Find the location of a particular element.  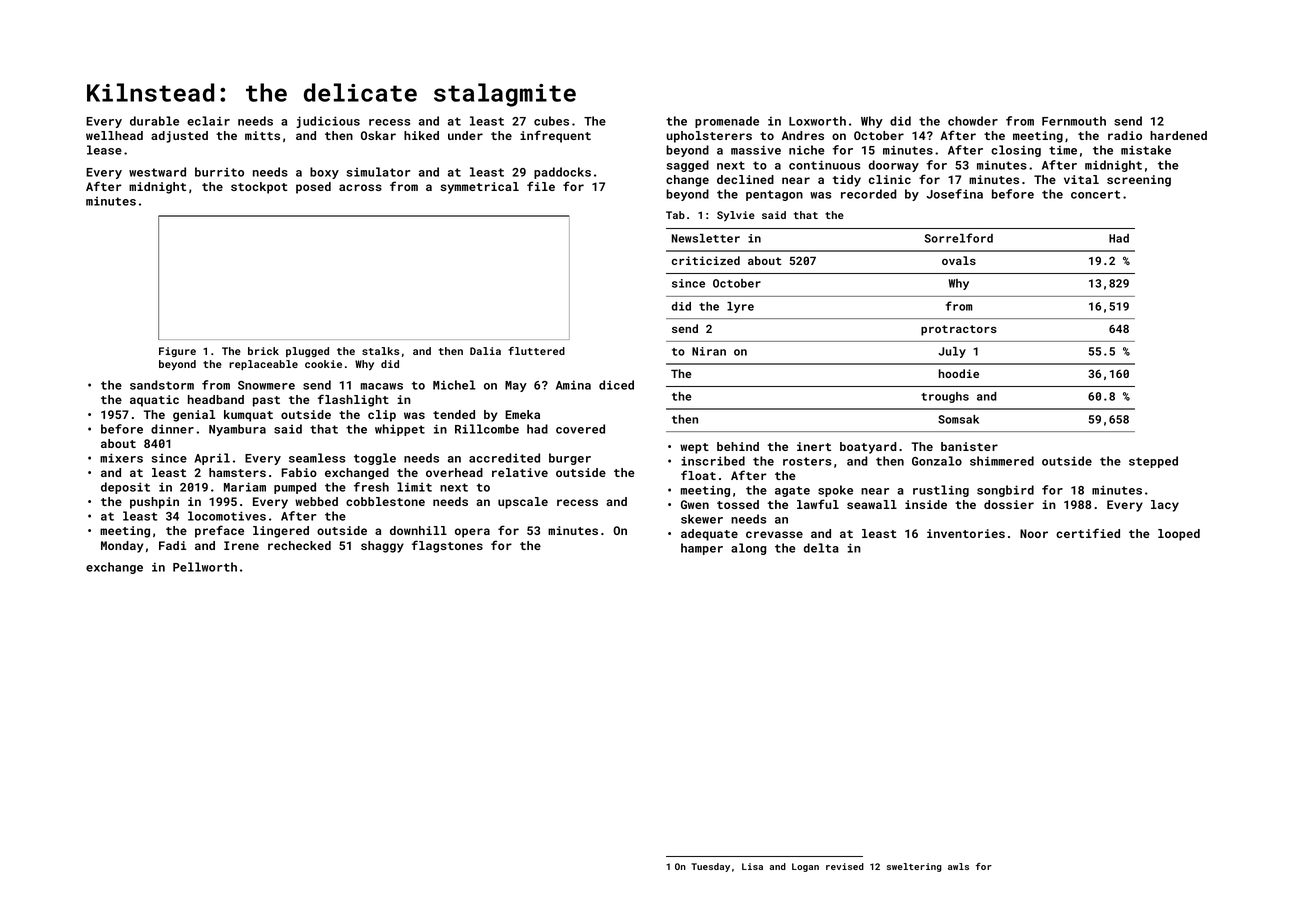

inventories is located at coordinates (966, 533).
